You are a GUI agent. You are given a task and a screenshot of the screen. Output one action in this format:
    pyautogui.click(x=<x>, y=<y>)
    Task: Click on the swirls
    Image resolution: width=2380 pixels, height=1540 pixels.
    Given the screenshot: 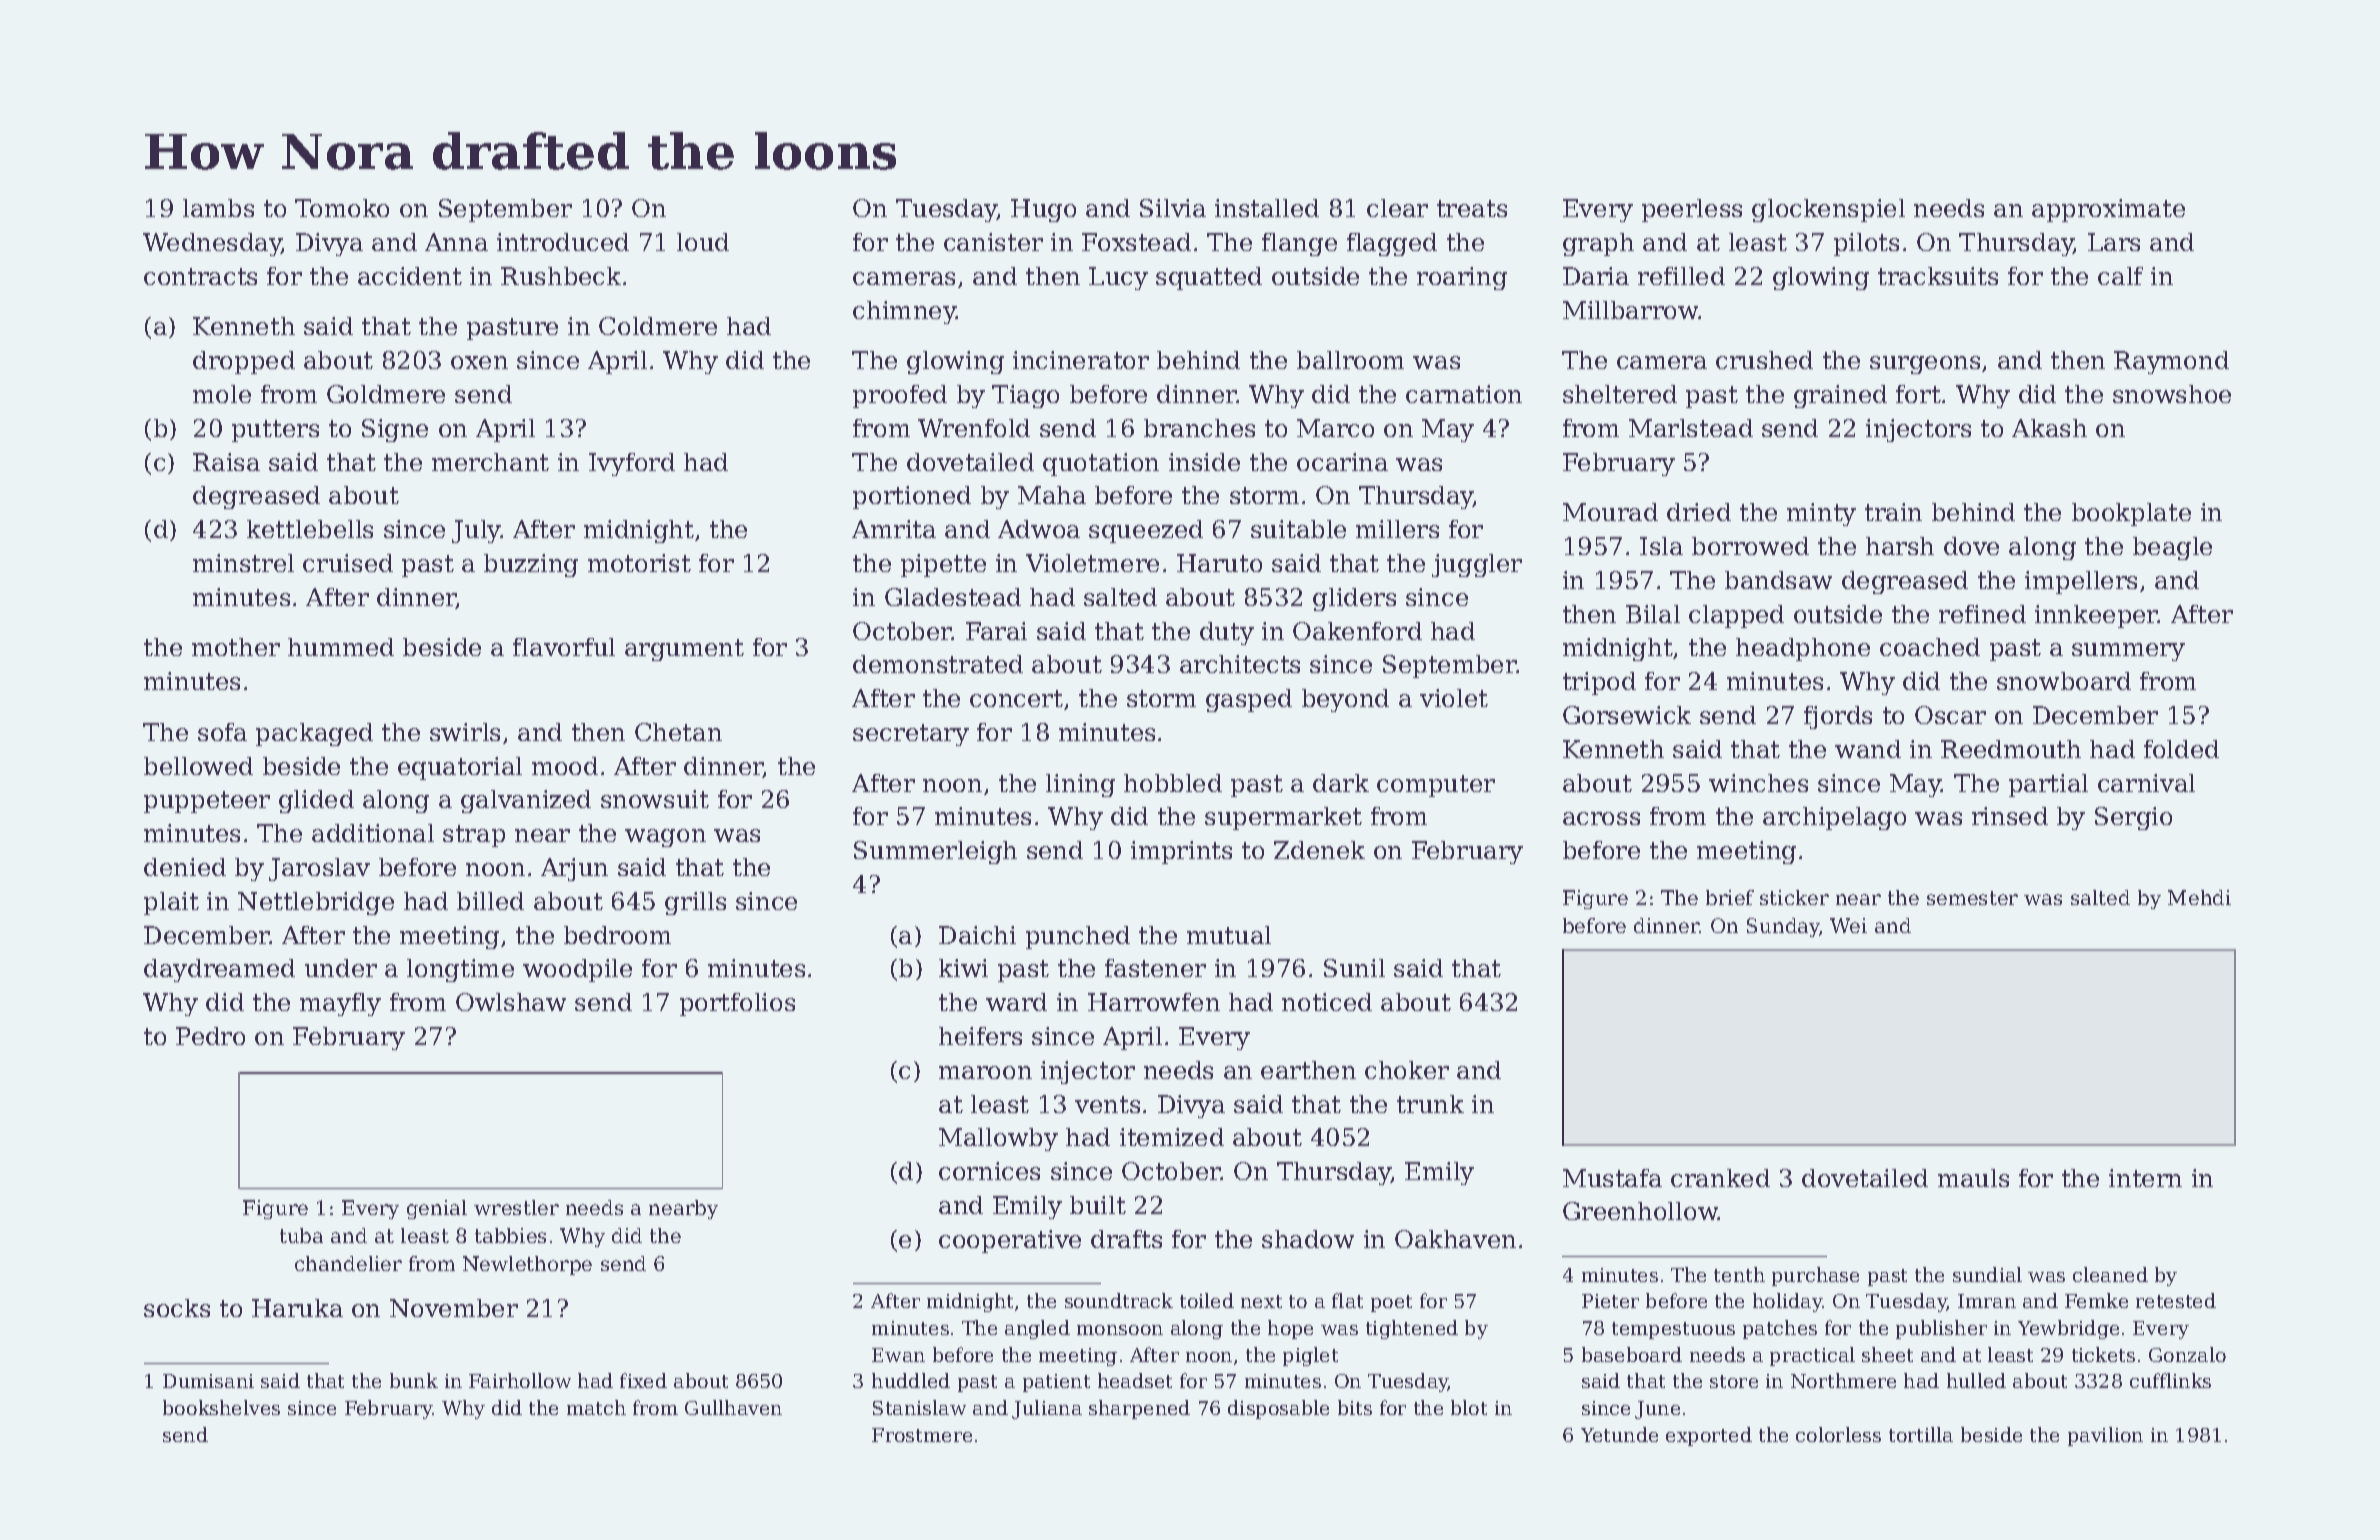 What is the action you would take?
    pyautogui.click(x=465, y=732)
